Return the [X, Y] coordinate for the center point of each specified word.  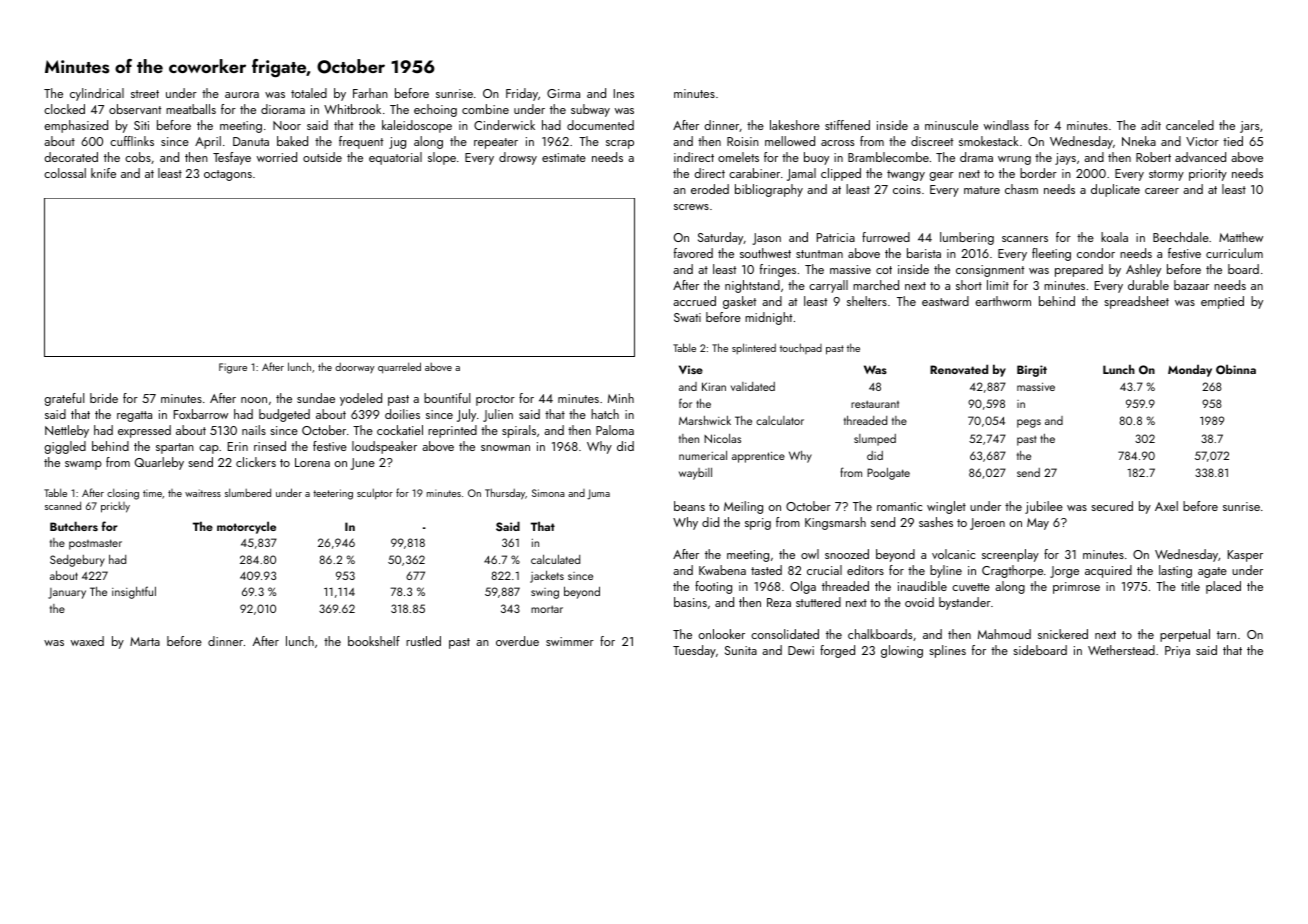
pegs [1029, 423]
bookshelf [374, 641]
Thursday [505, 494]
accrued [694, 301]
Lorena [312, 462]
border [1038, 173]
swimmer [570, 641]
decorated [71, 157]
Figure [233, 368]
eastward [945, 301]
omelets [738, 157]
